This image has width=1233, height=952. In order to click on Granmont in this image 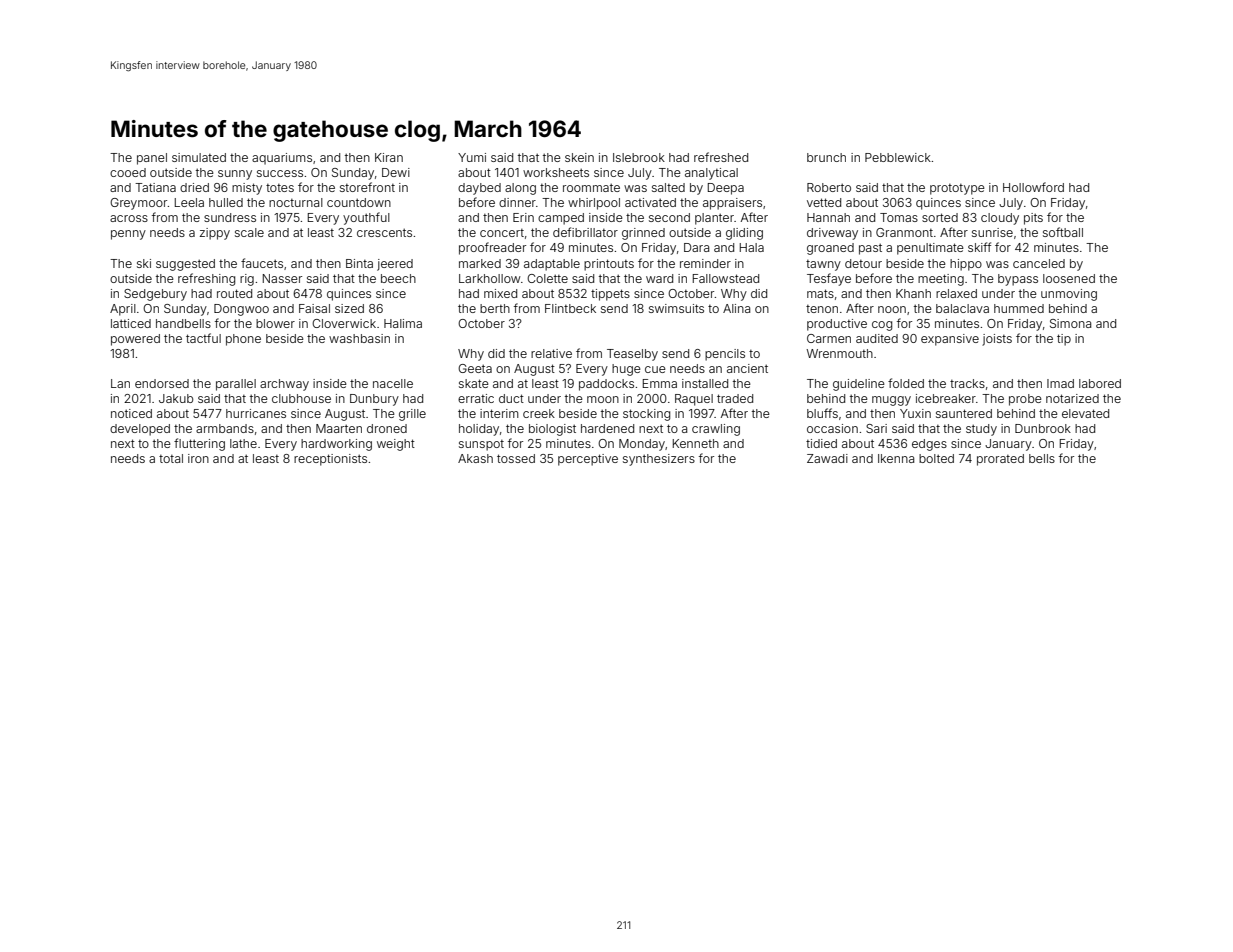, I will do `click(904, 232)`.
